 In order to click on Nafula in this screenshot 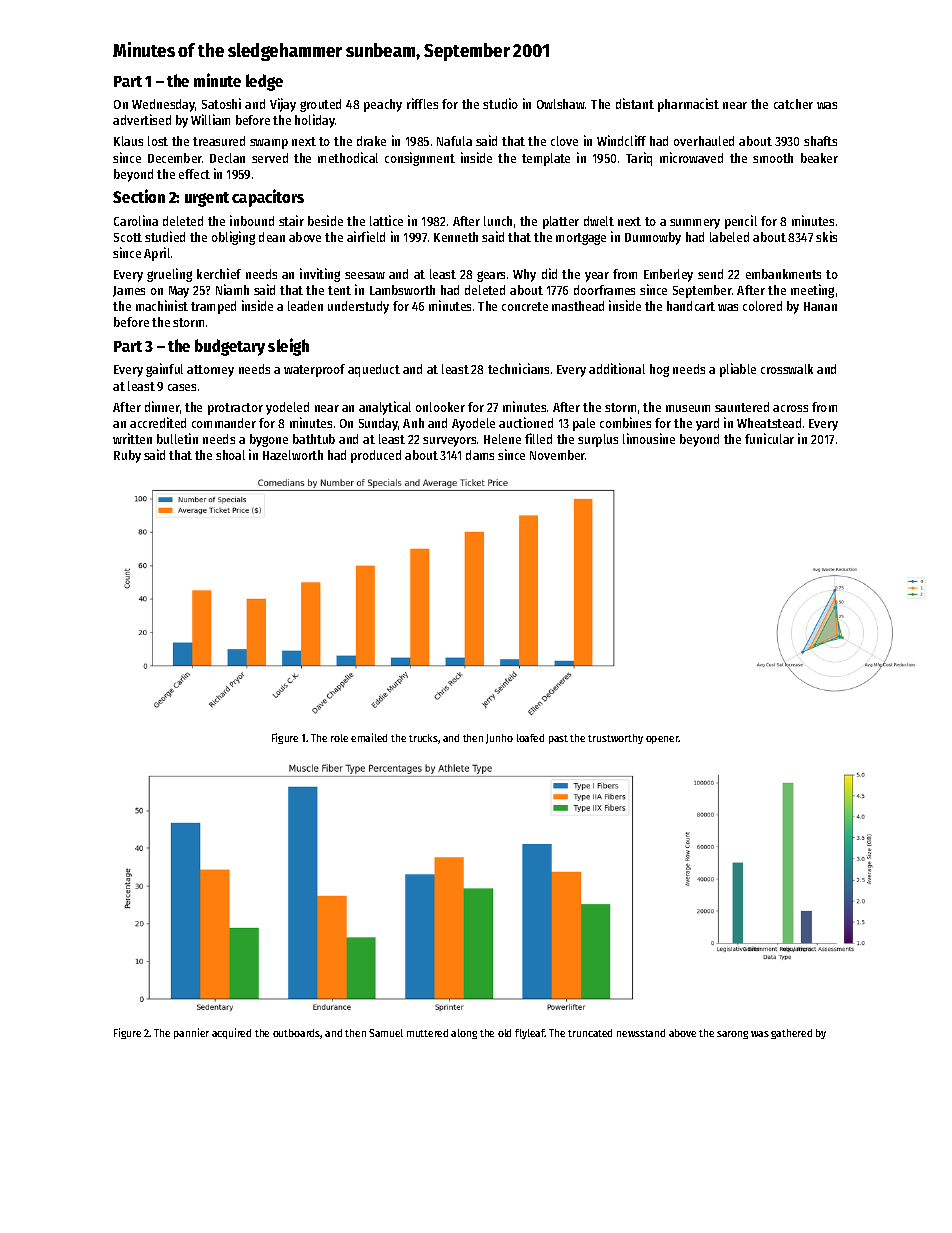, I will do `click(454, 141)`.
